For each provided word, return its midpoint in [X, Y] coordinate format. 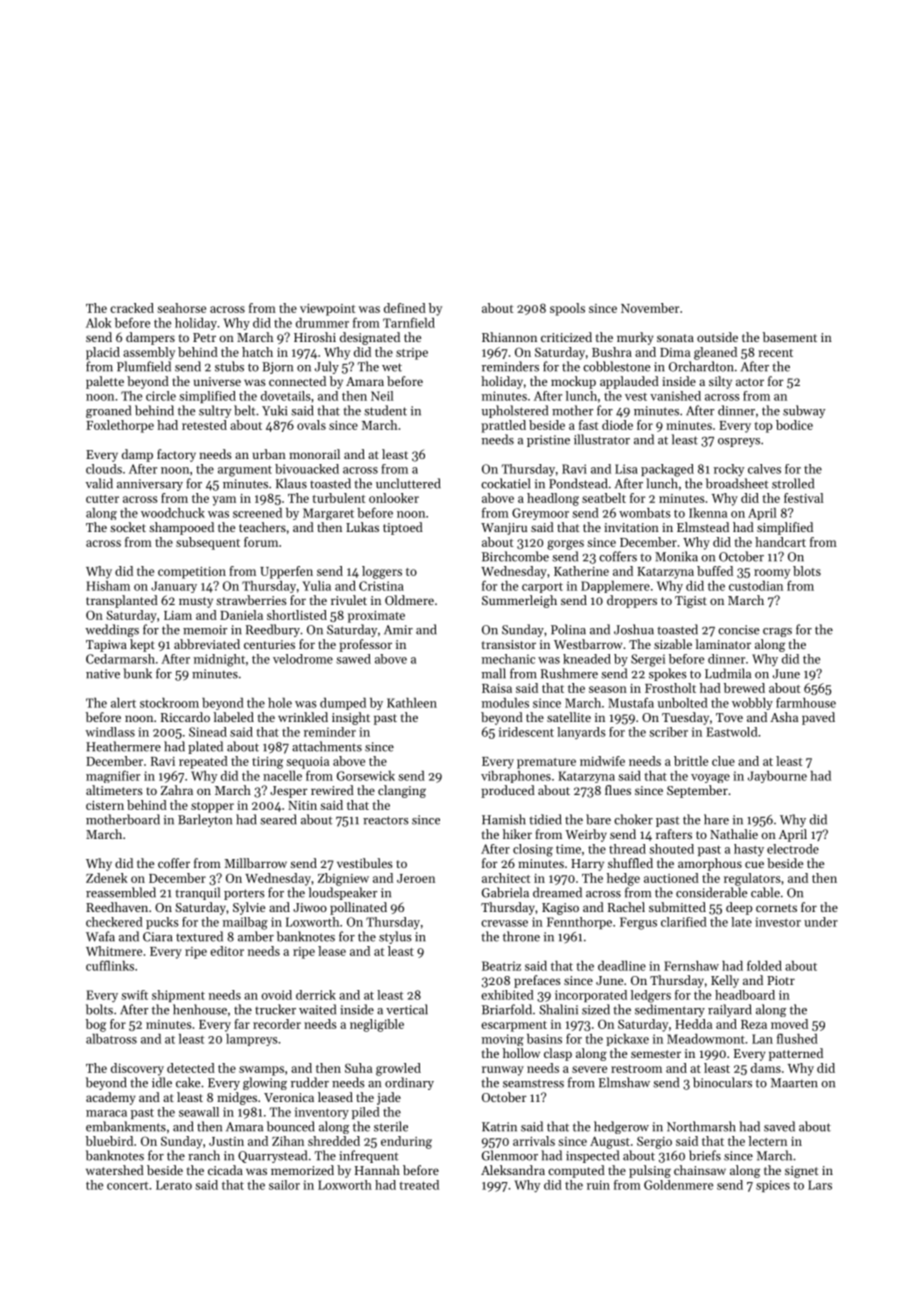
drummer [322, 323]
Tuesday [685, 718]
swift [134, 995]
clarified [684, 922]
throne [521, 936]
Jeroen [416, 878]
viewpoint [327, 310]
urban [269, 454]
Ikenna [708, 513]
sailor [284, 1185]
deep [739, 908]
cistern [105, 805]
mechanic [508, 659]
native [103, 674]
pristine [548, 441]
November [650, 308]
